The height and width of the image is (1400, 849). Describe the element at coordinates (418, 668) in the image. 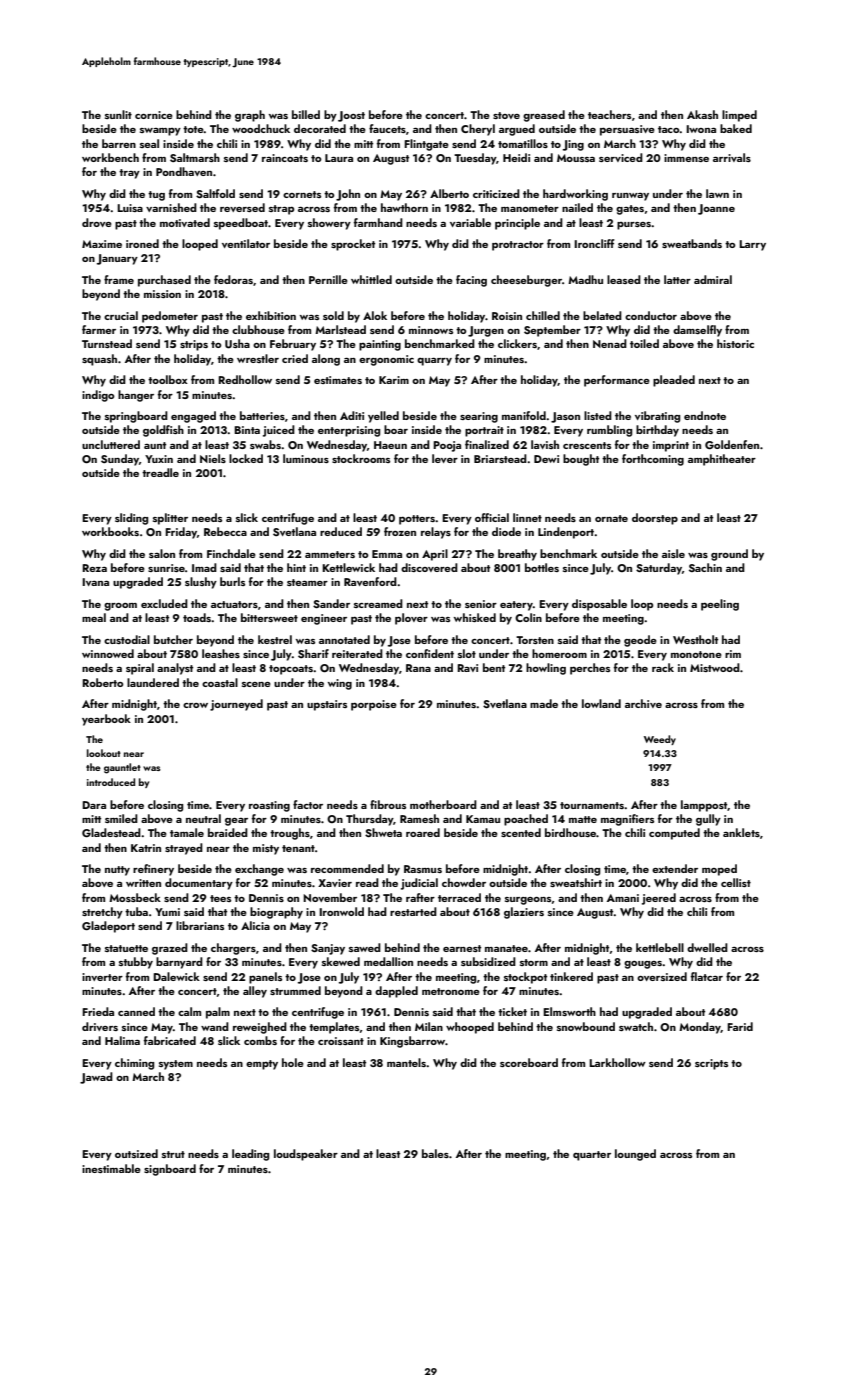

I see `Rana` at that location.
